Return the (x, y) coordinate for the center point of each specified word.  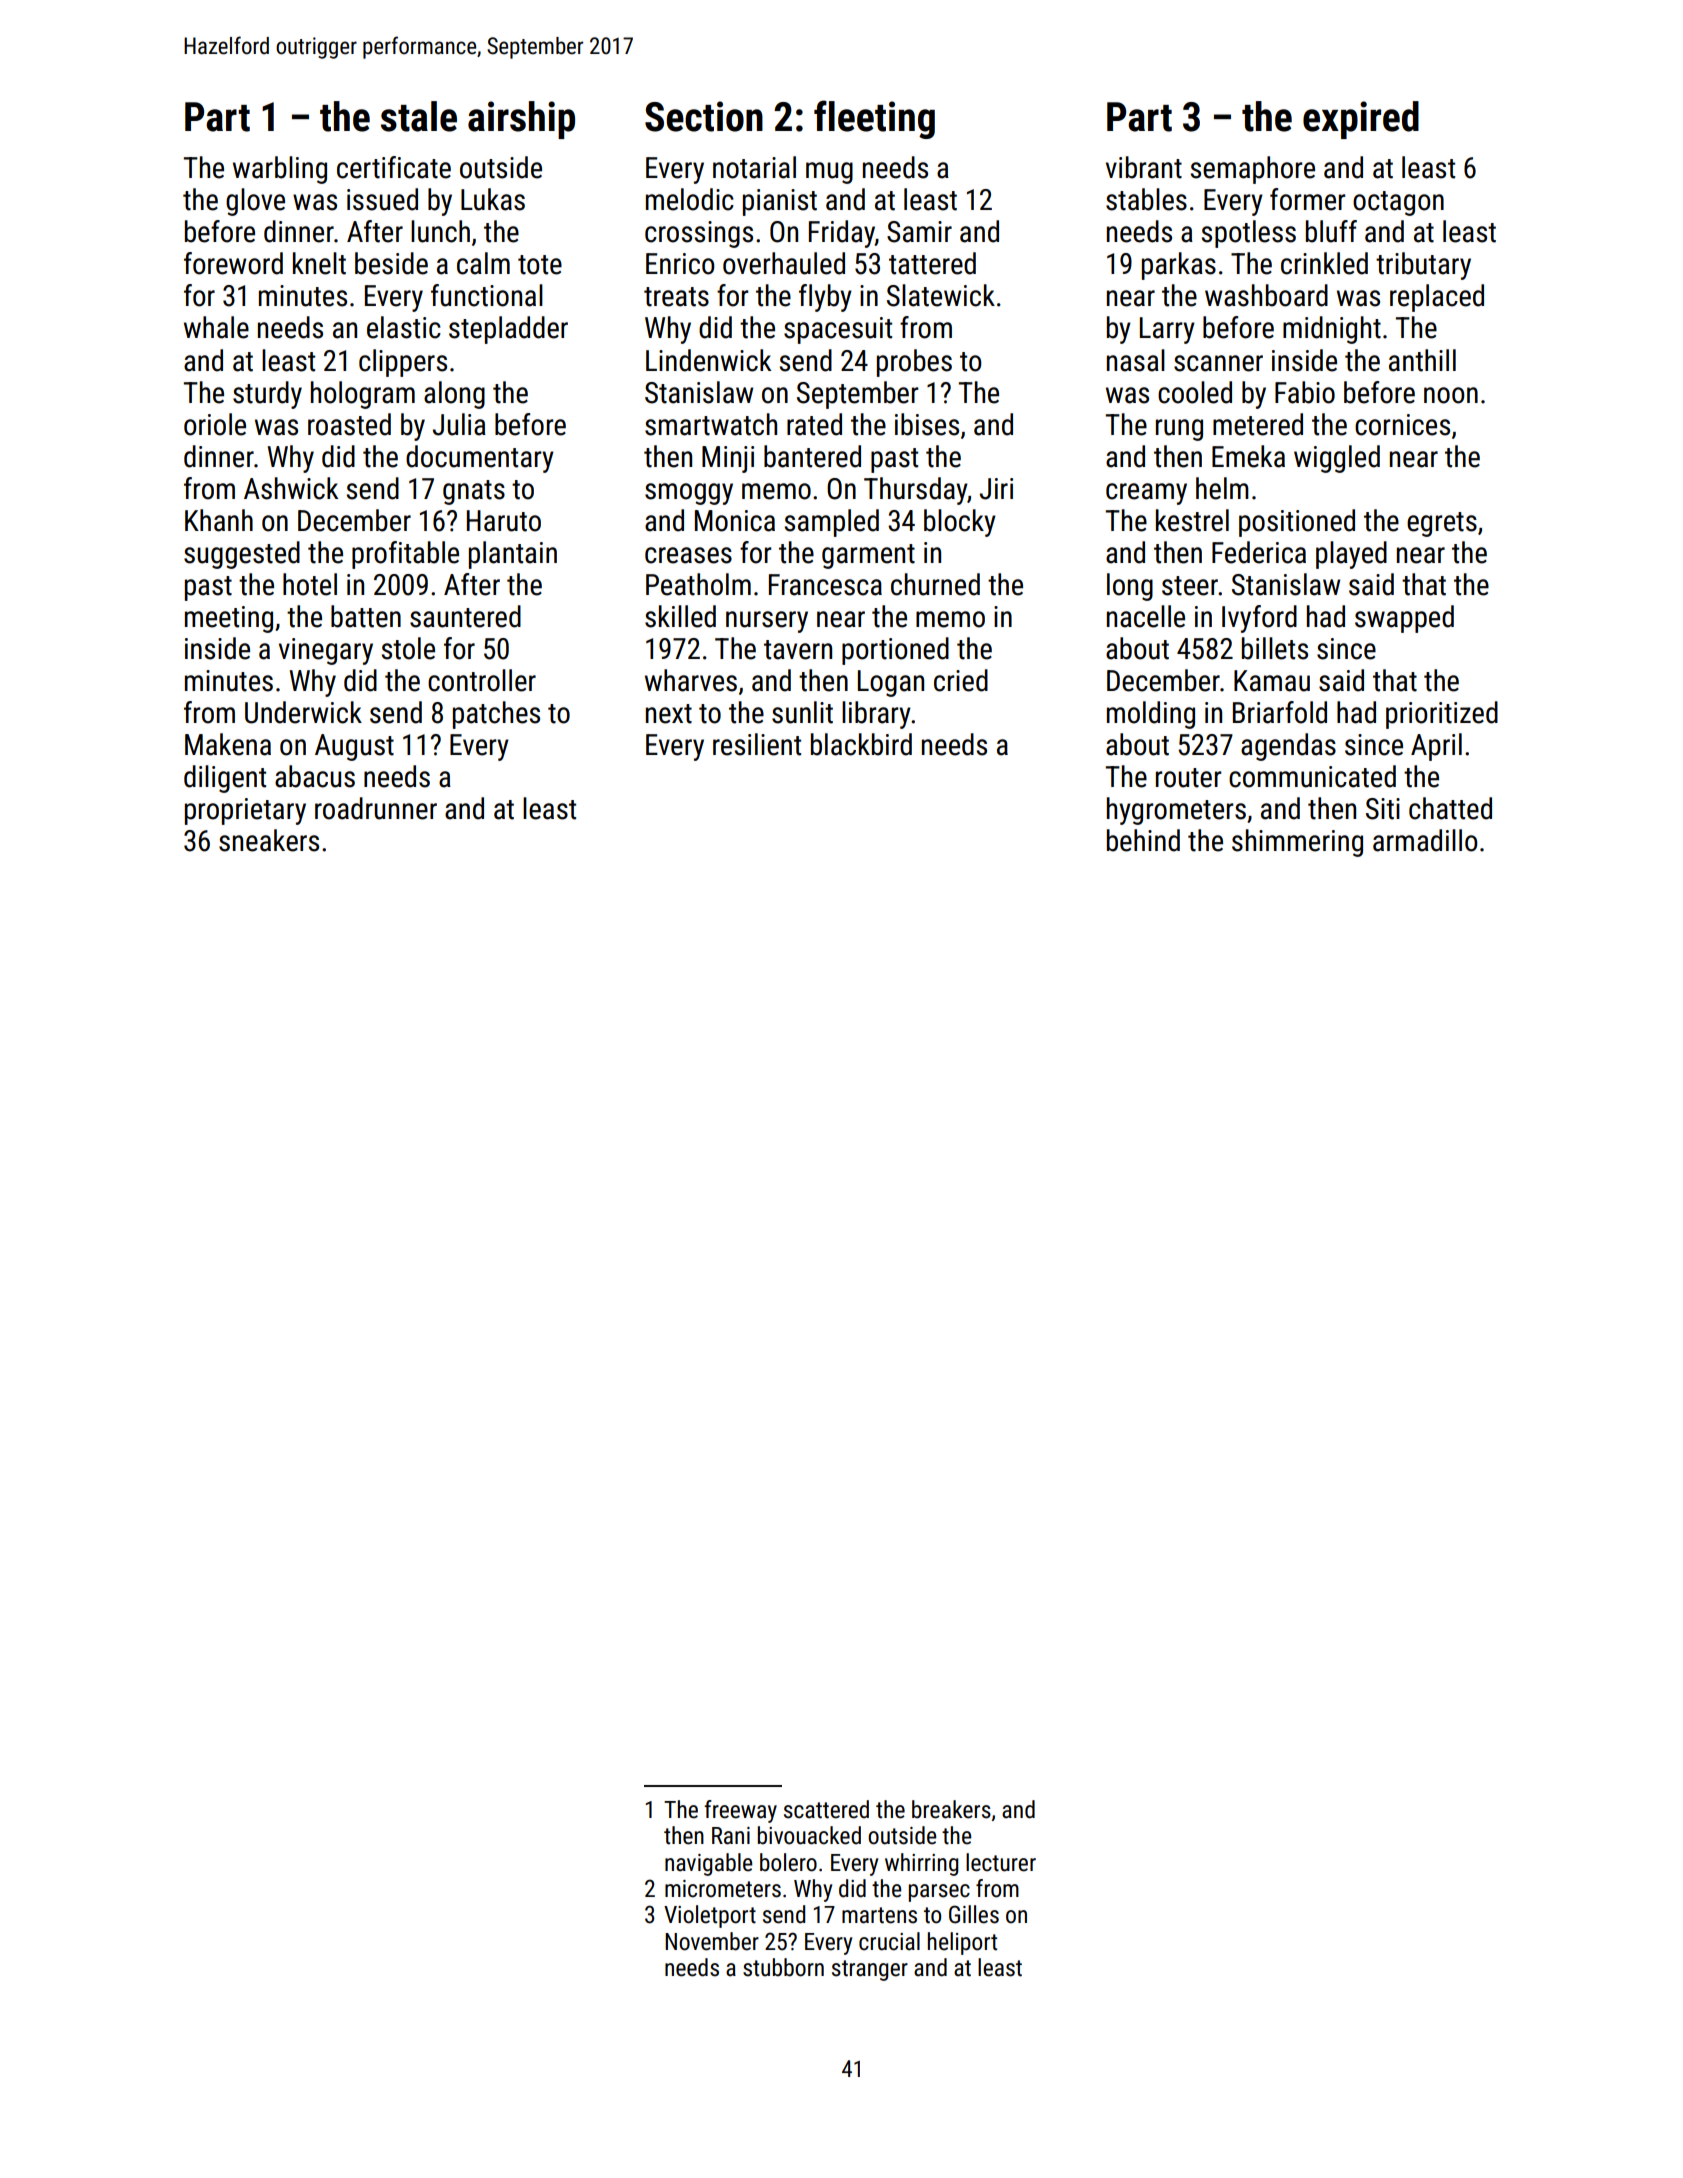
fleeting (874, 119)
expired (1361, 120)
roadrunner (376, 808)
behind (1143, 840)
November (712, 1941)
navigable (708, 1864)
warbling (280, 170)
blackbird (861, 744)
